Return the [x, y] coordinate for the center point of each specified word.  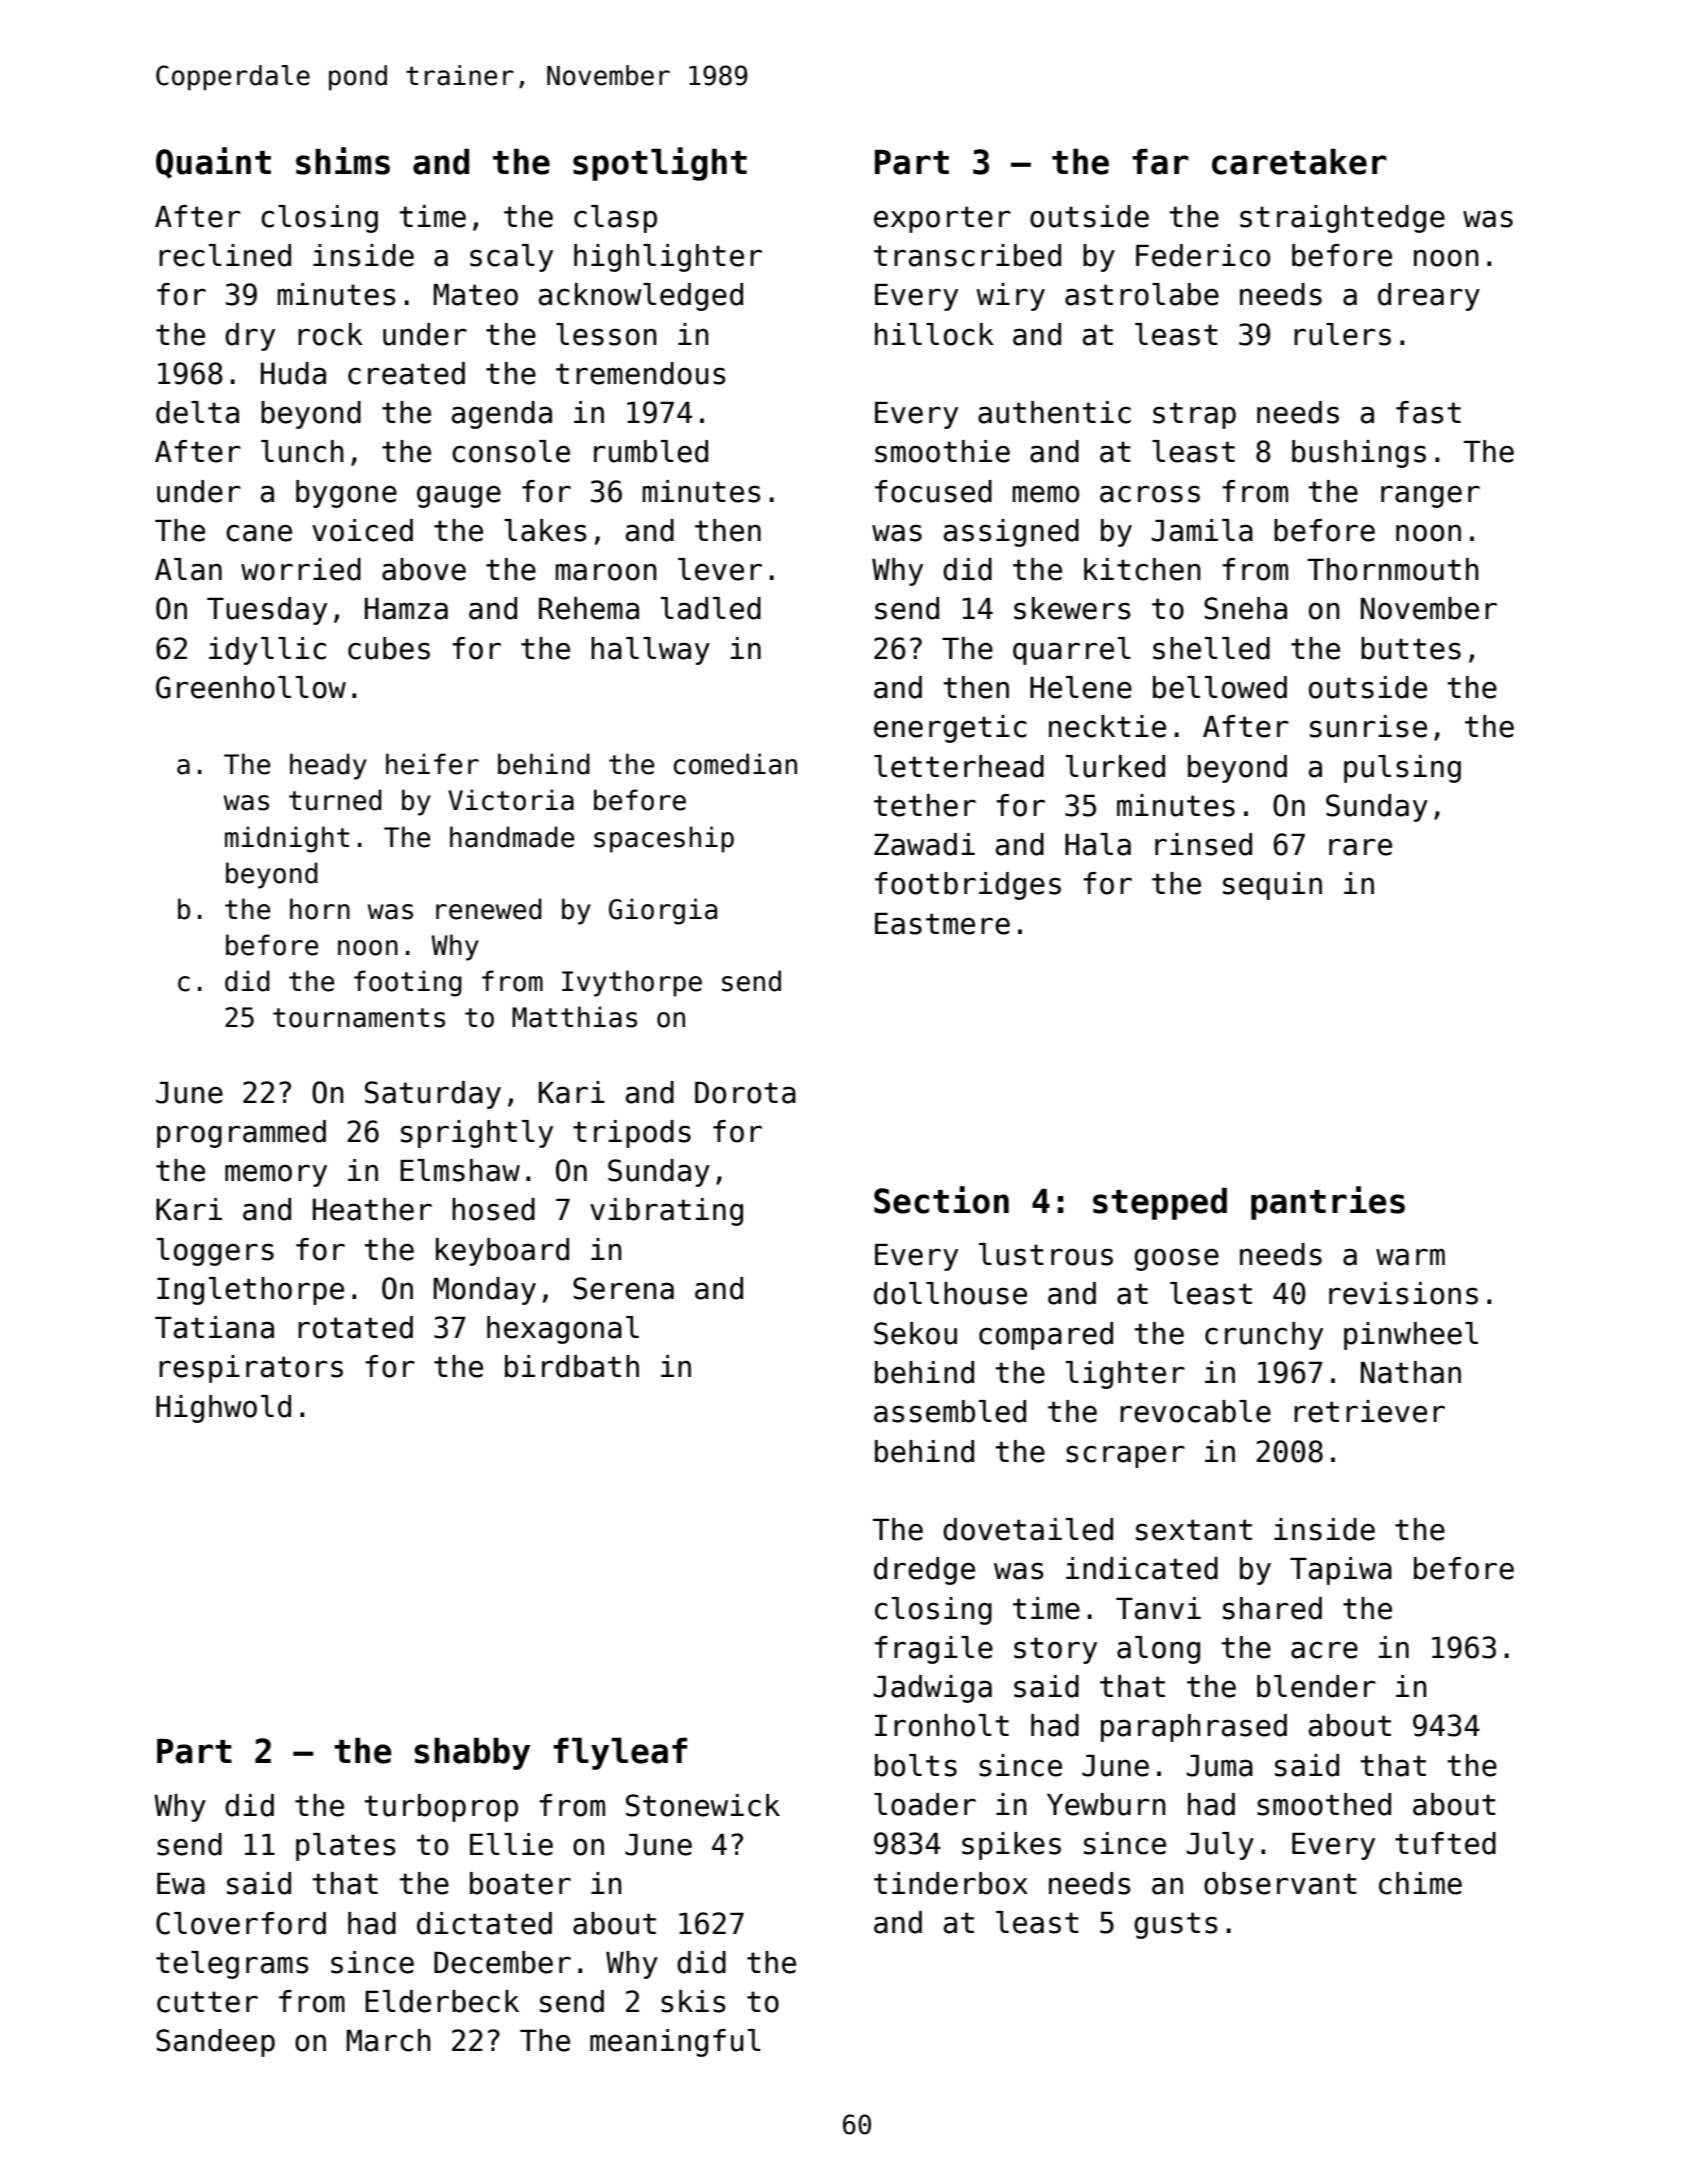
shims [343, 161]
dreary [1429, 297]
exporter [942, 219]
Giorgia [663, 911]
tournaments [359, 1018]
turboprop [441, 1808]
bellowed [1220, 687]
